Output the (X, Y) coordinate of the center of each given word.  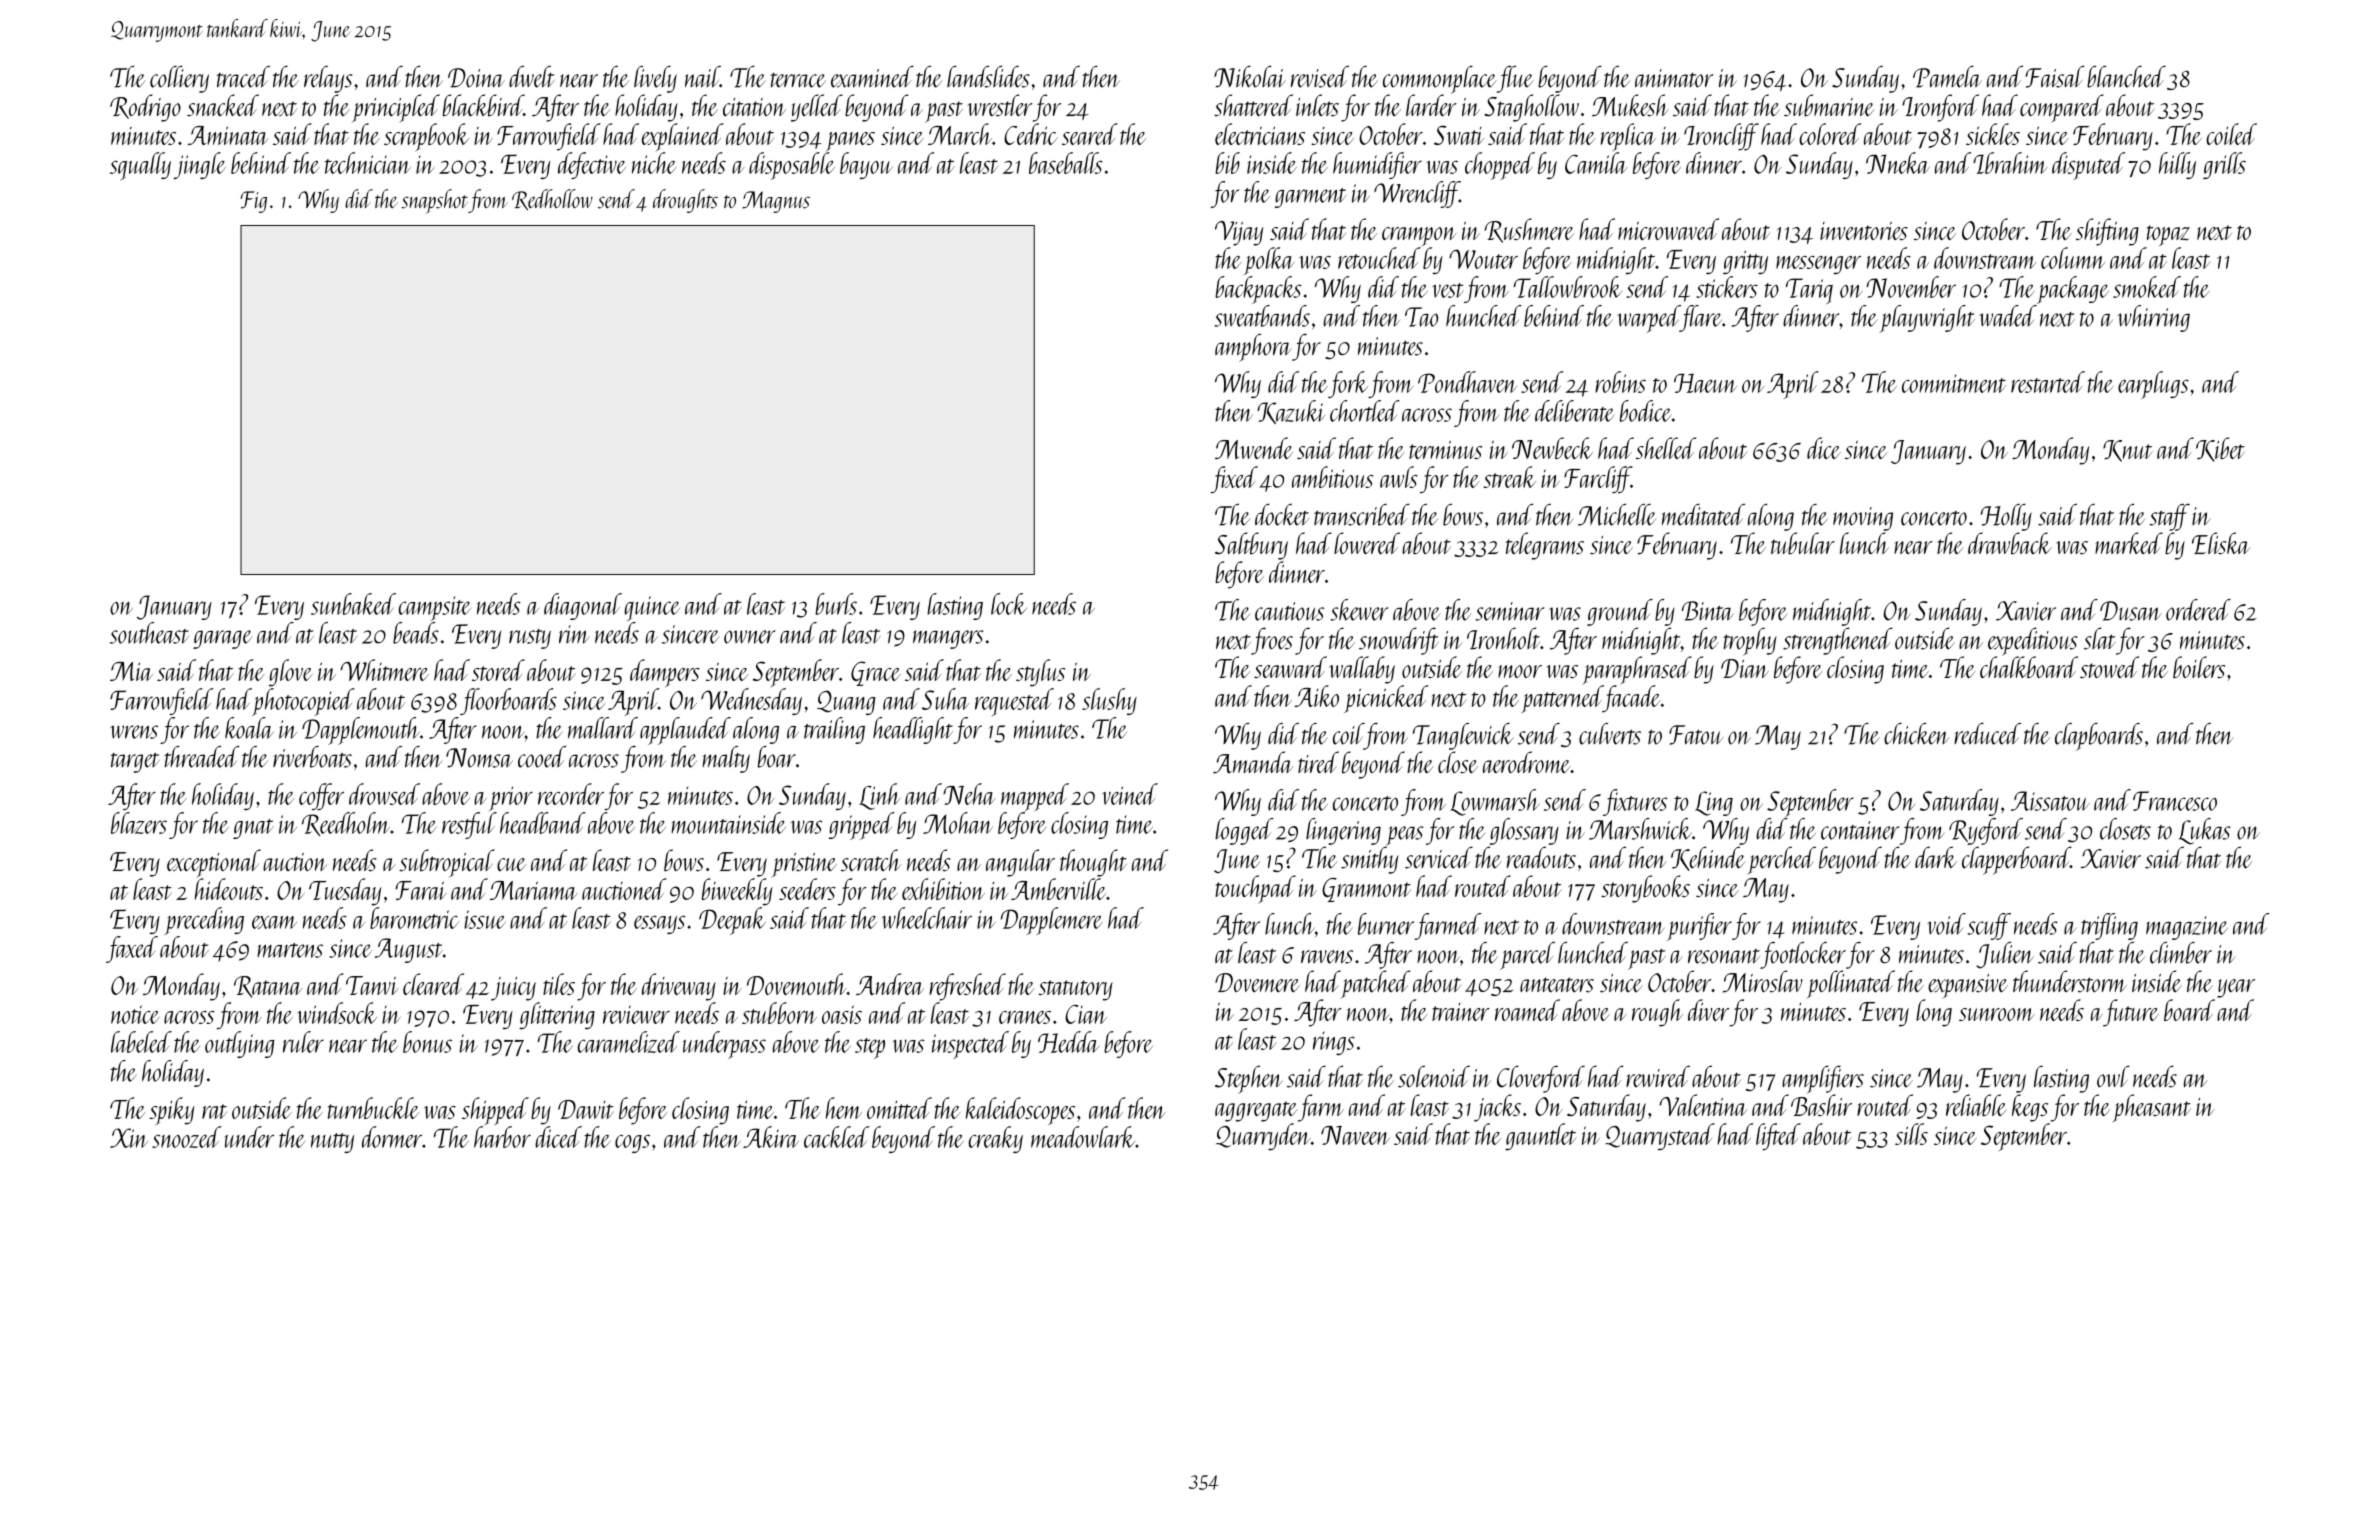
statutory (1075, 990)
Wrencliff (1417, 194)
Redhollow (552, 200)
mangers (948, 639)
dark (1936, 857)
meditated (1703, 515)
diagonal (583, 606)
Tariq (1809, 291)
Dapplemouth (360, 731)
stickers (1727, 287)
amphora (1253, 348)
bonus (427, 1042)
